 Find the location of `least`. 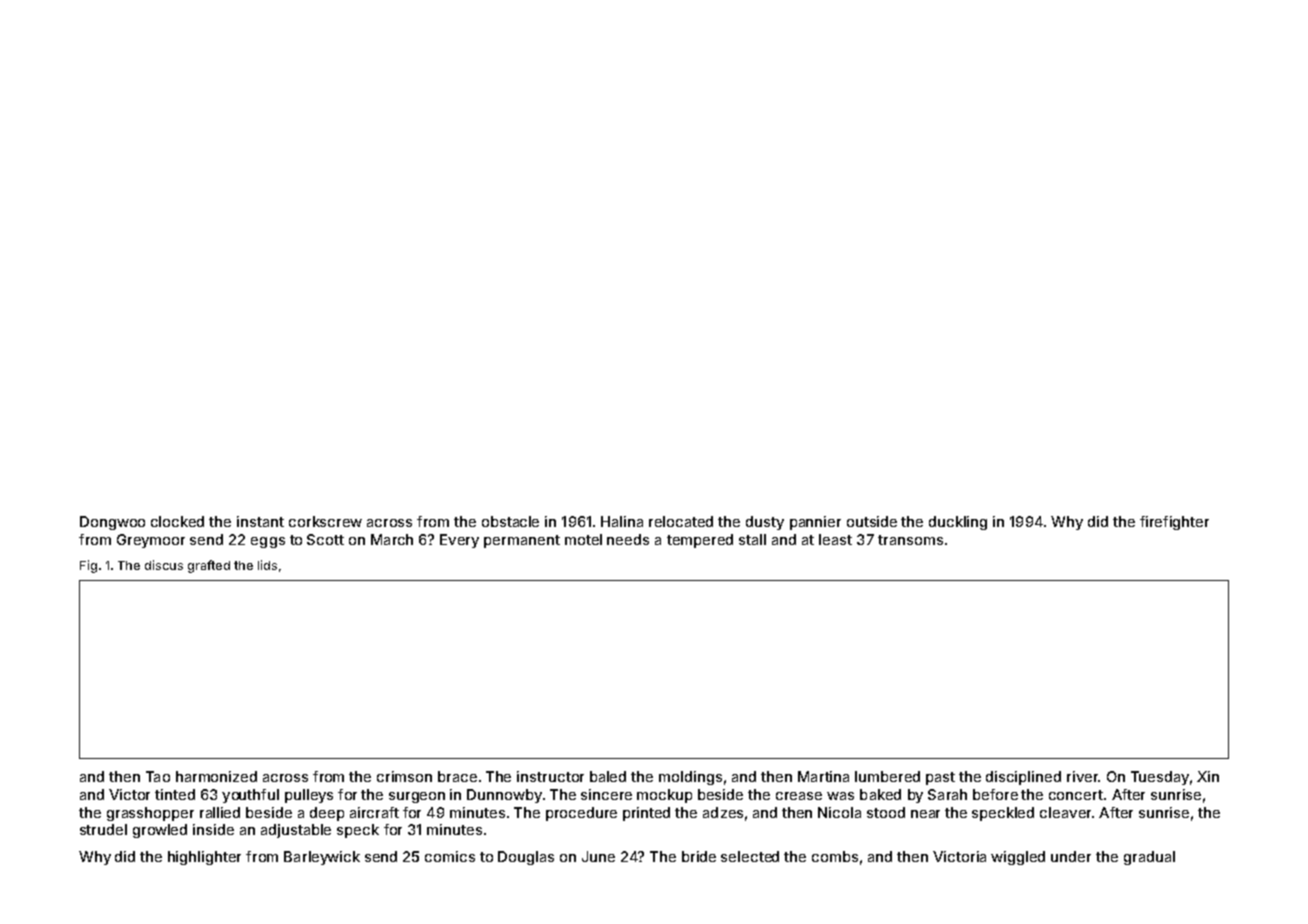

least is located at coordinates (835, 539).
